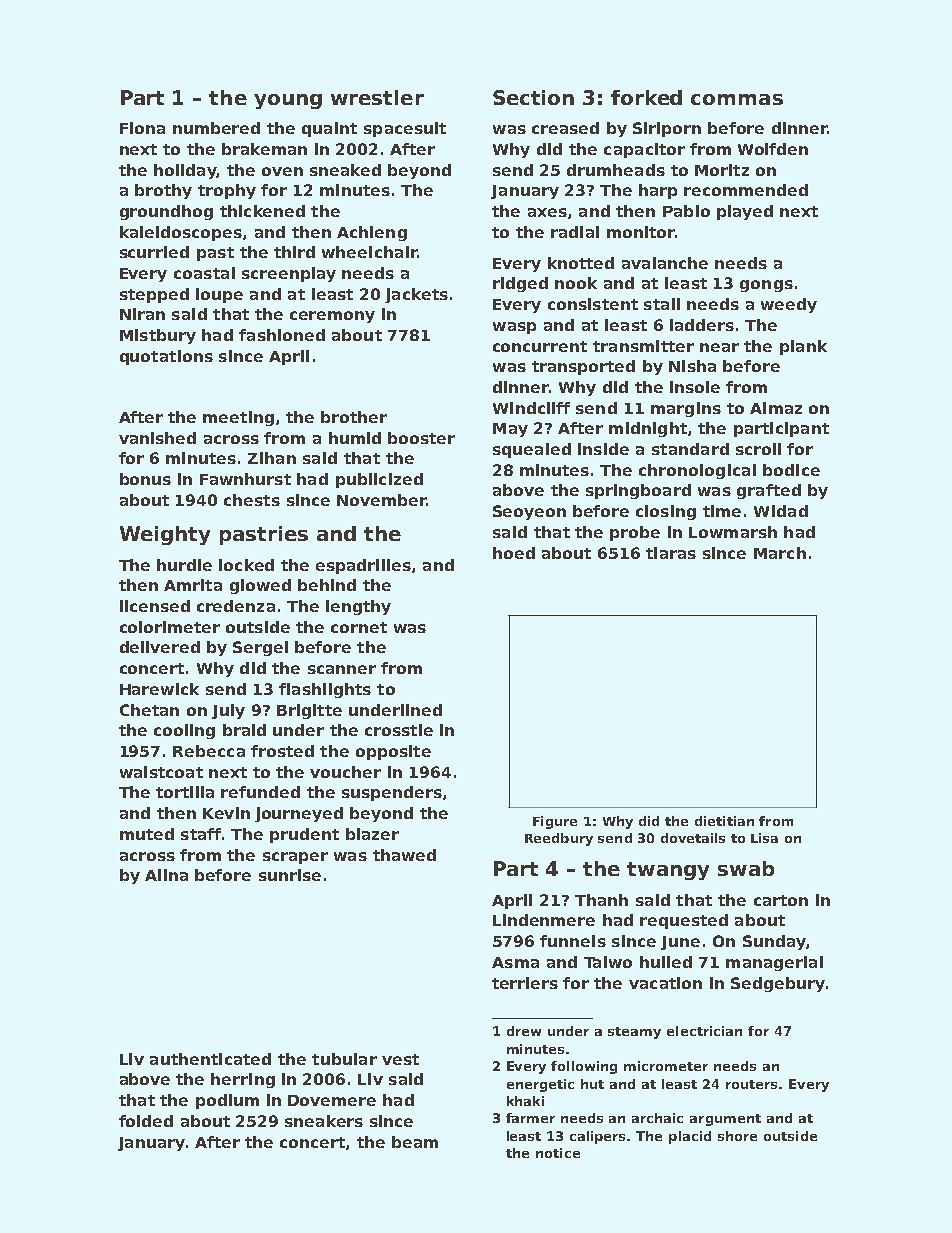 The width and height of the image is (952, 1233). What do you see at coordinates (555, 822) in the image?
I see `Figure` at bounding box center [555, 822].
